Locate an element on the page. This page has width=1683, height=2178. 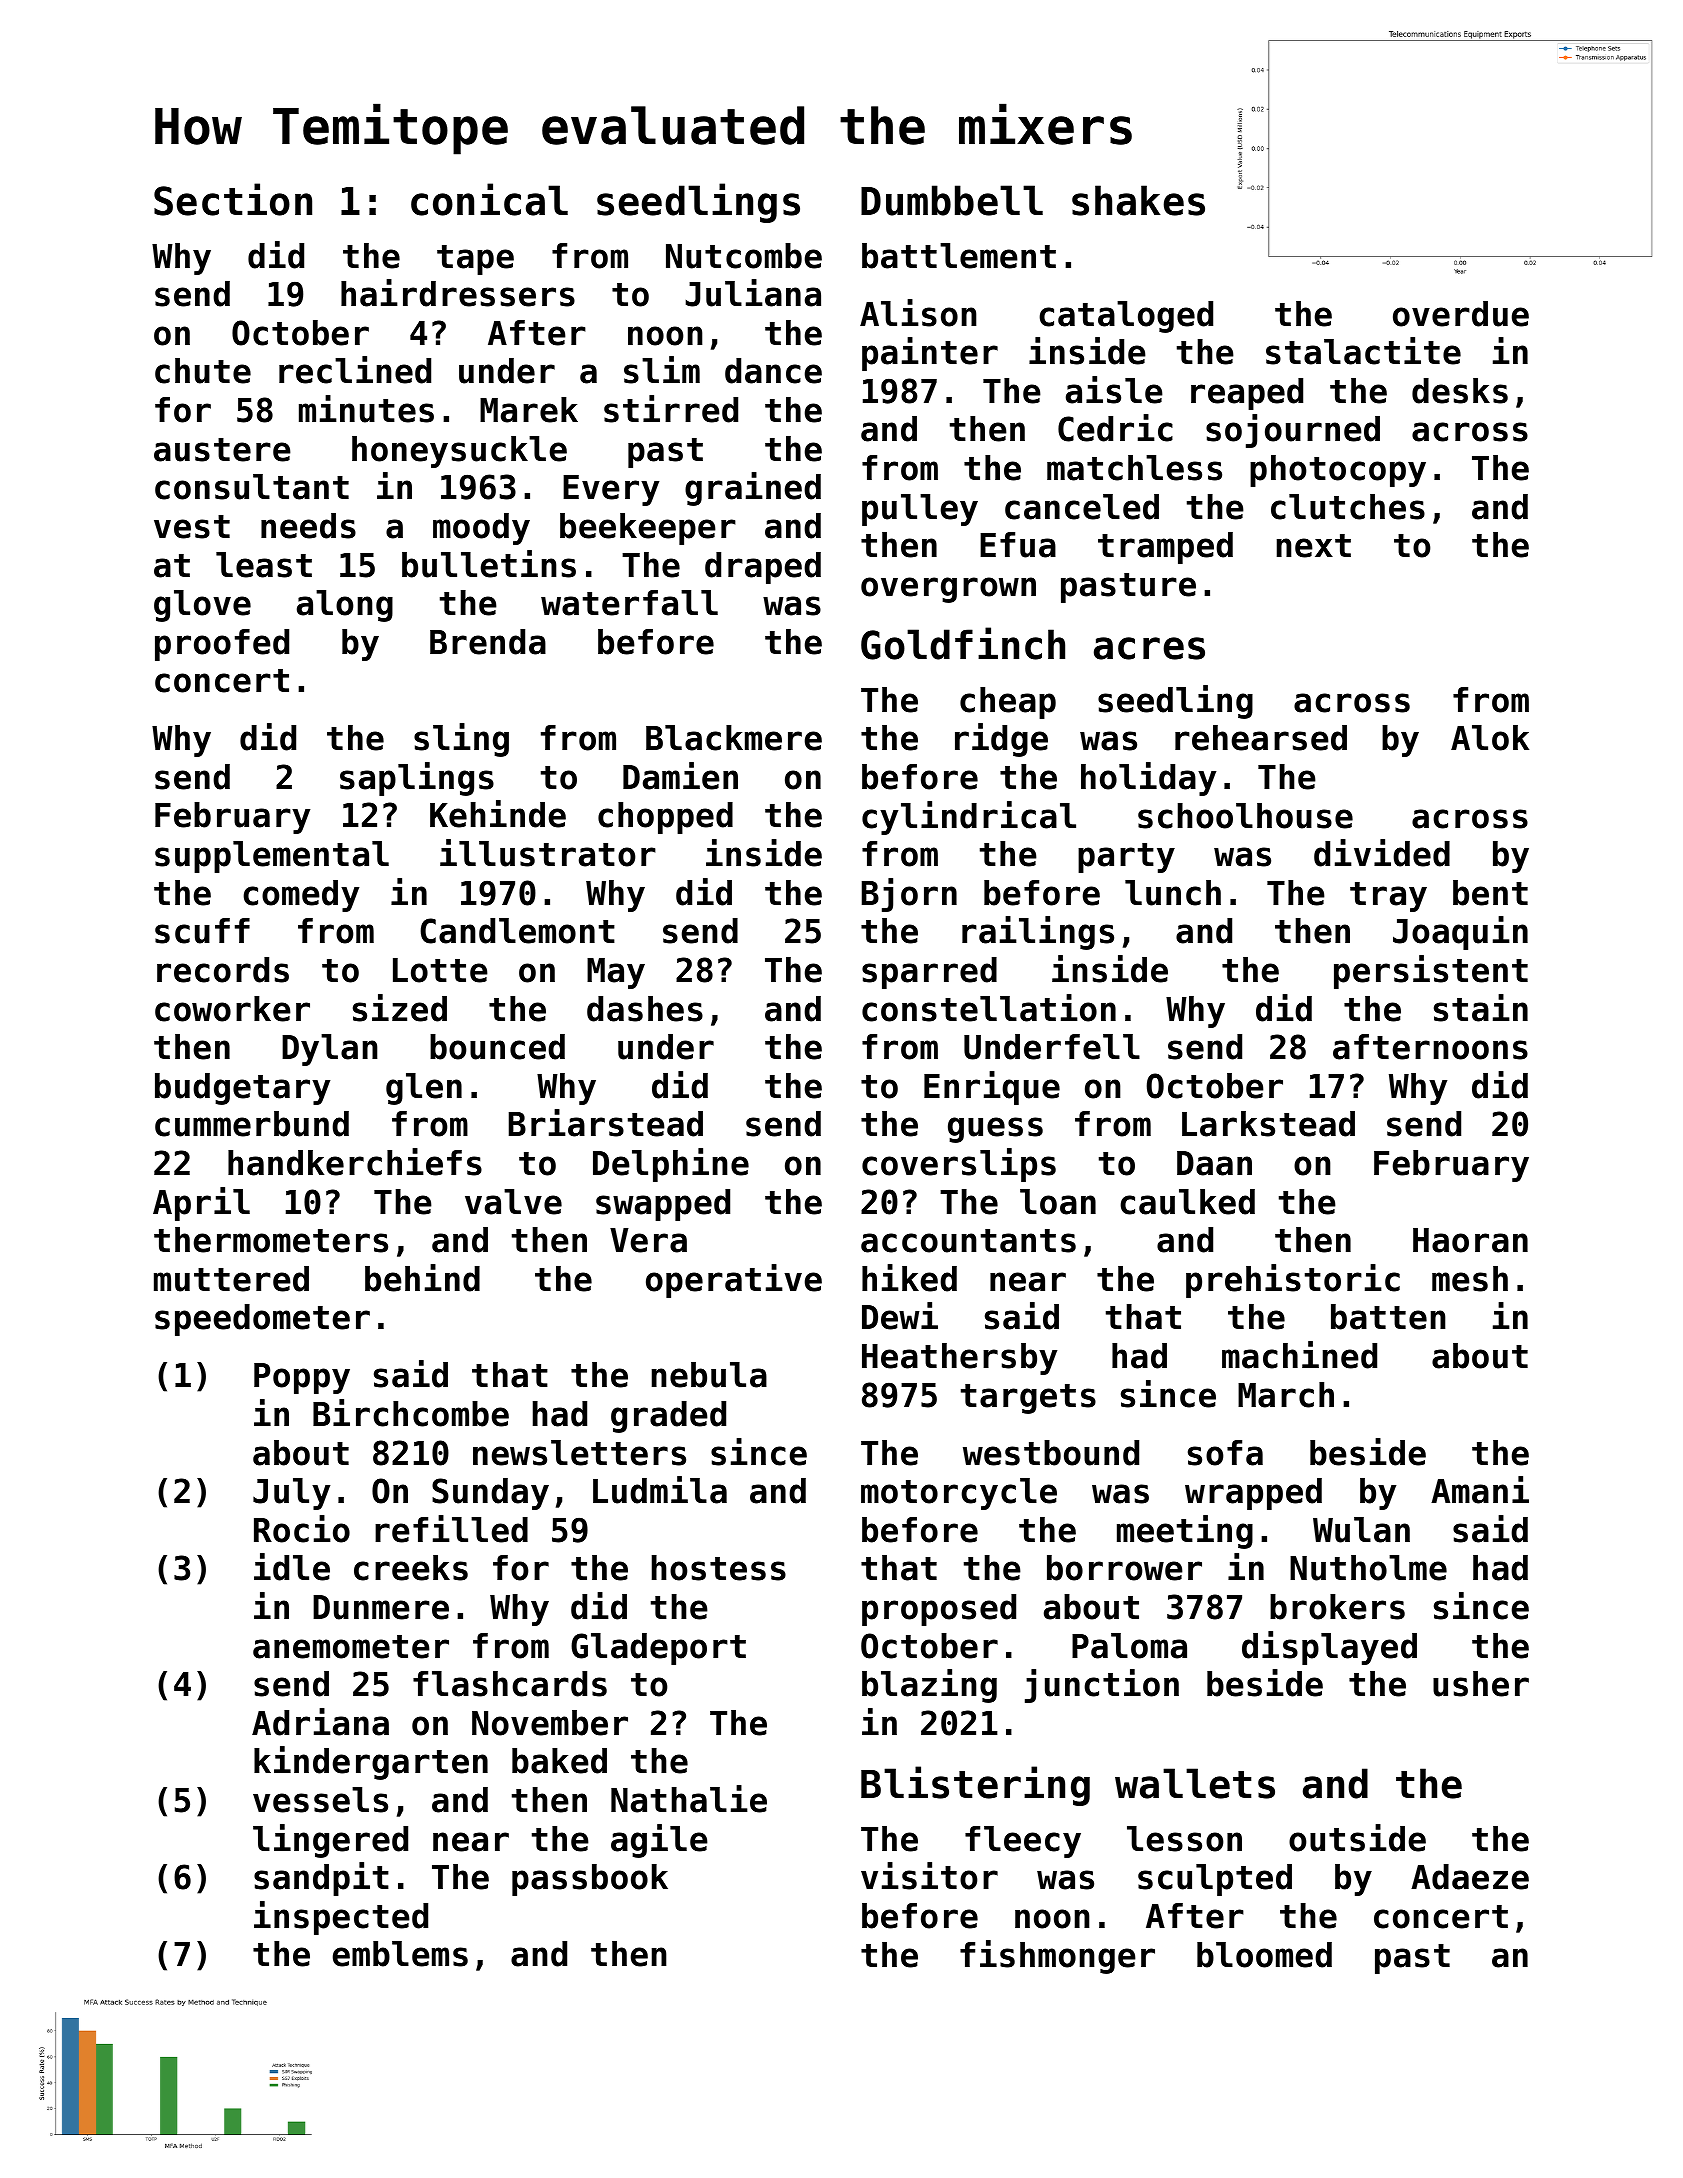
Alison is located at coordinates (918, 313).
